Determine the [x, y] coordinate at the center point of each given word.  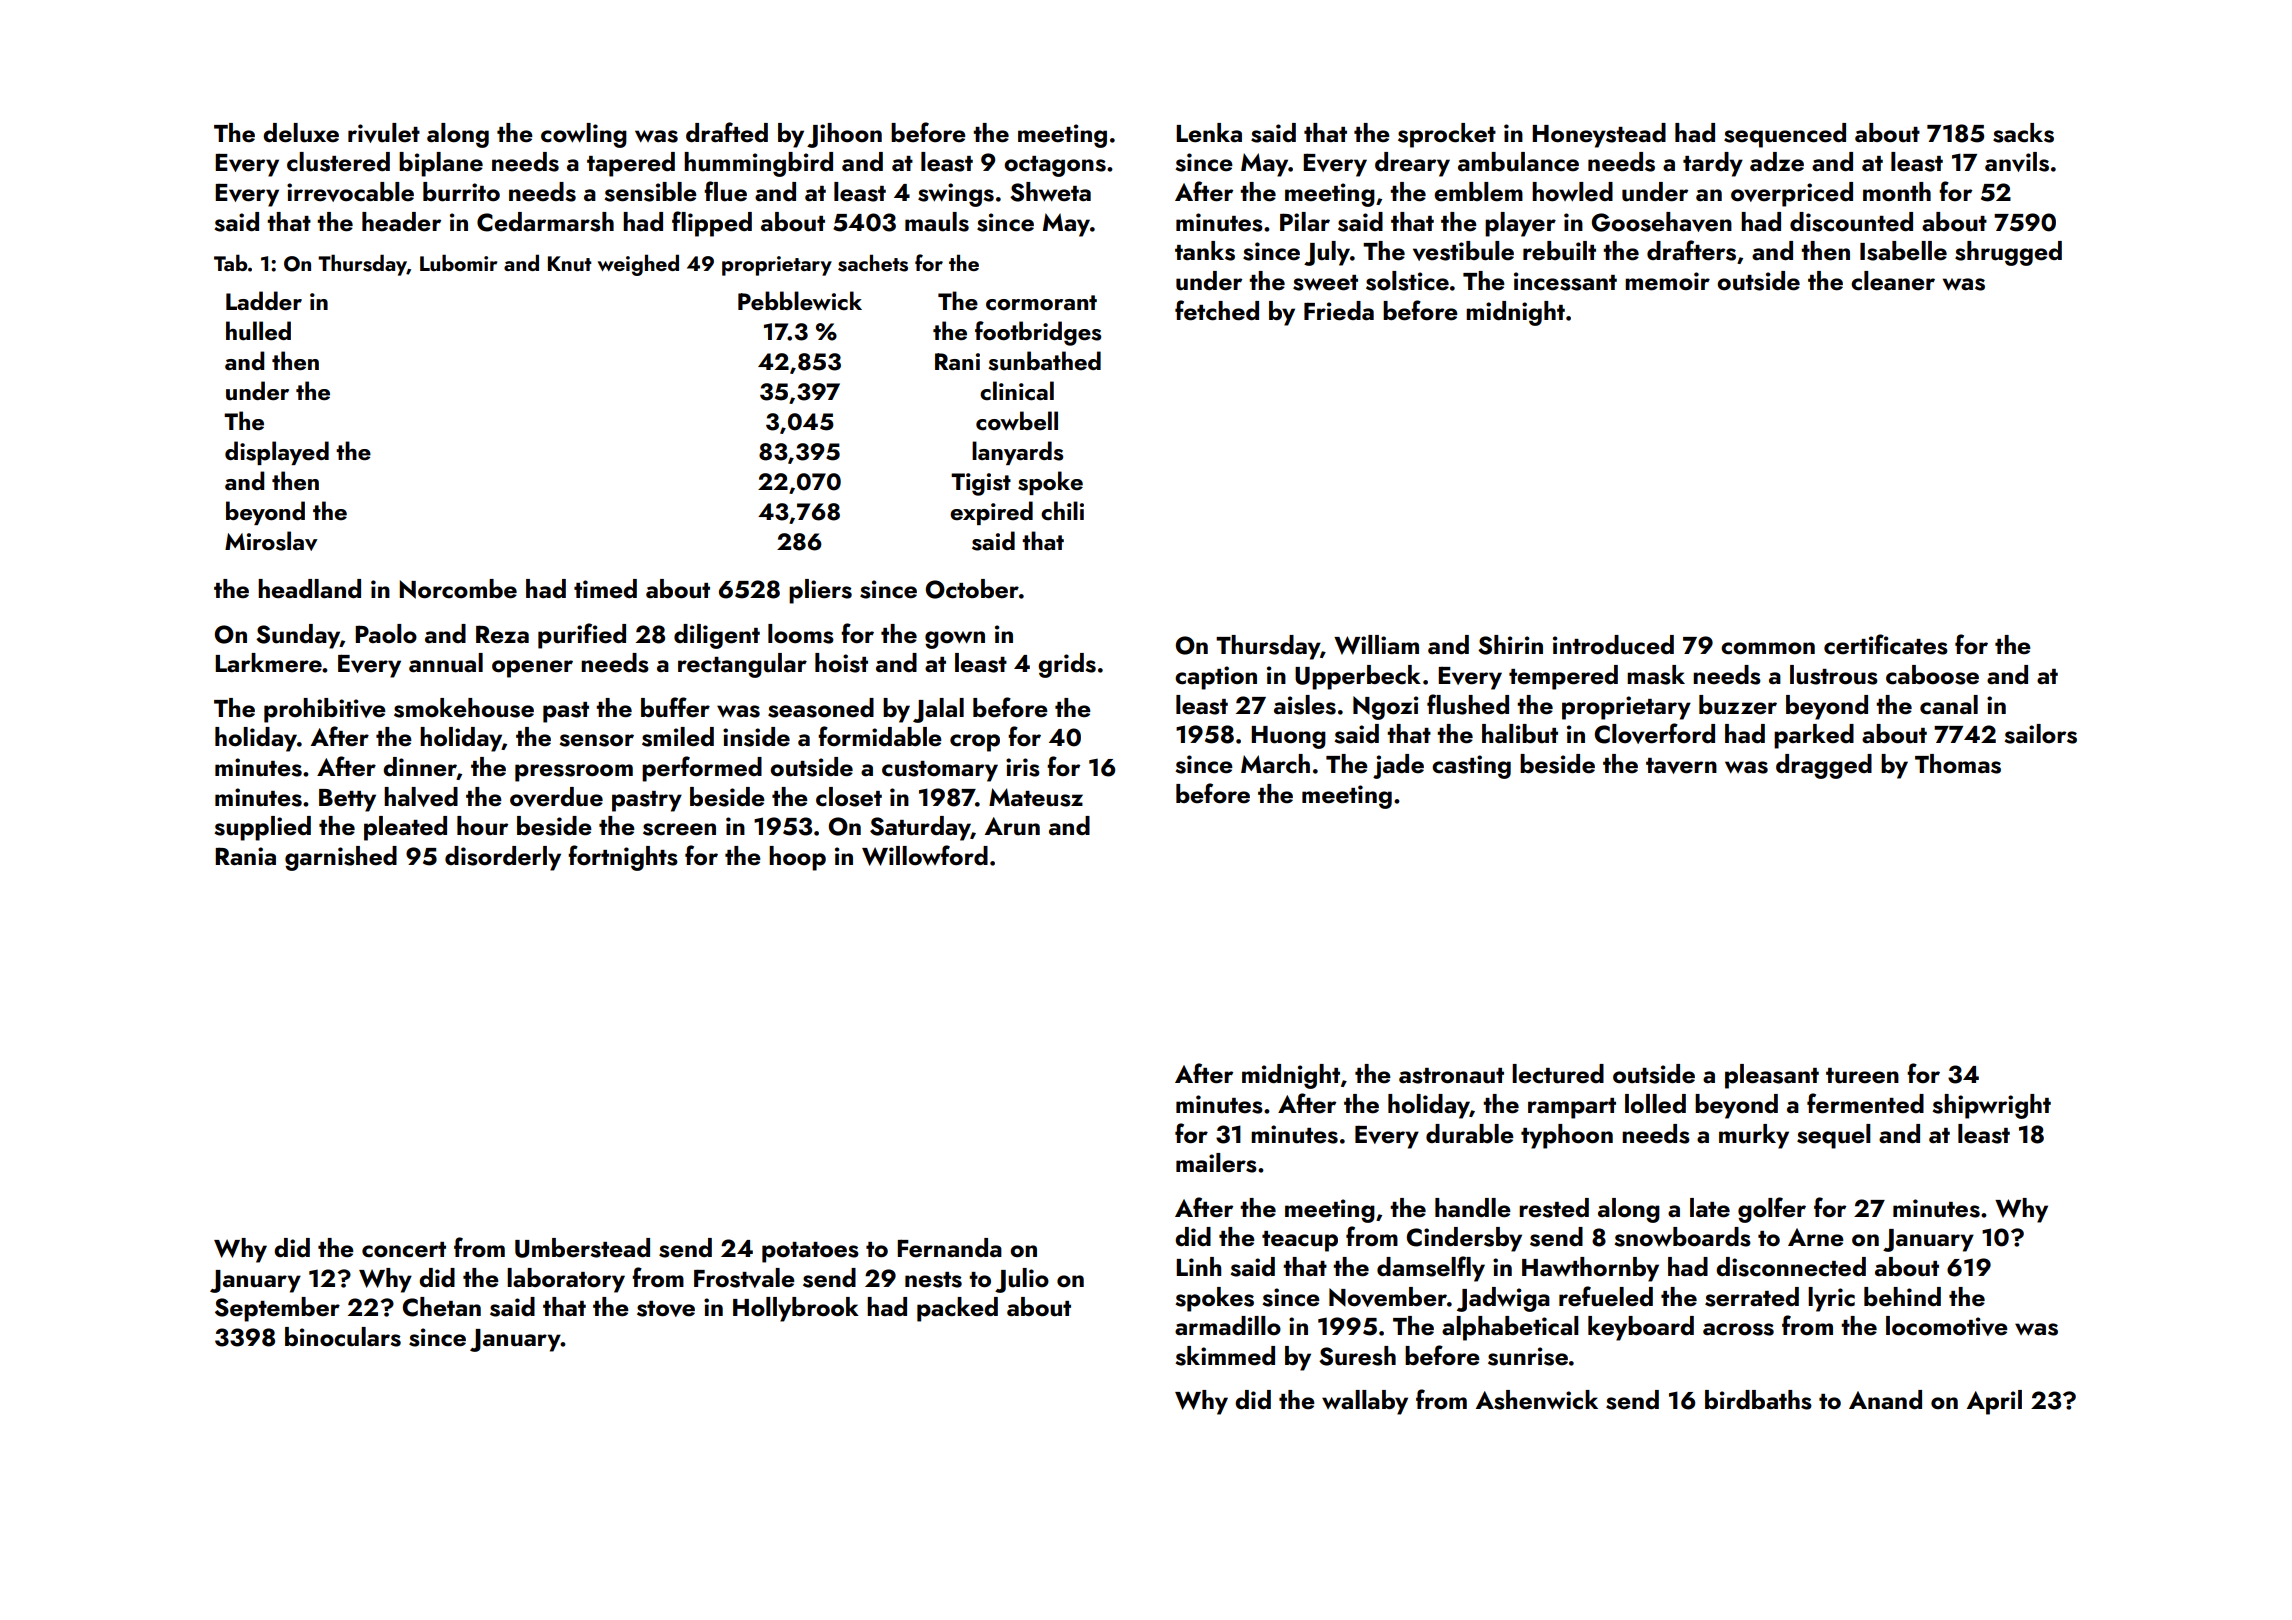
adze [1777, 162]
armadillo [1228, 1326]
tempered [1563, 677]
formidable [880, 736]
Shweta [1050, 192]
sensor [596, 740]
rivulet [384, 133]
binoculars [343, 1337]
